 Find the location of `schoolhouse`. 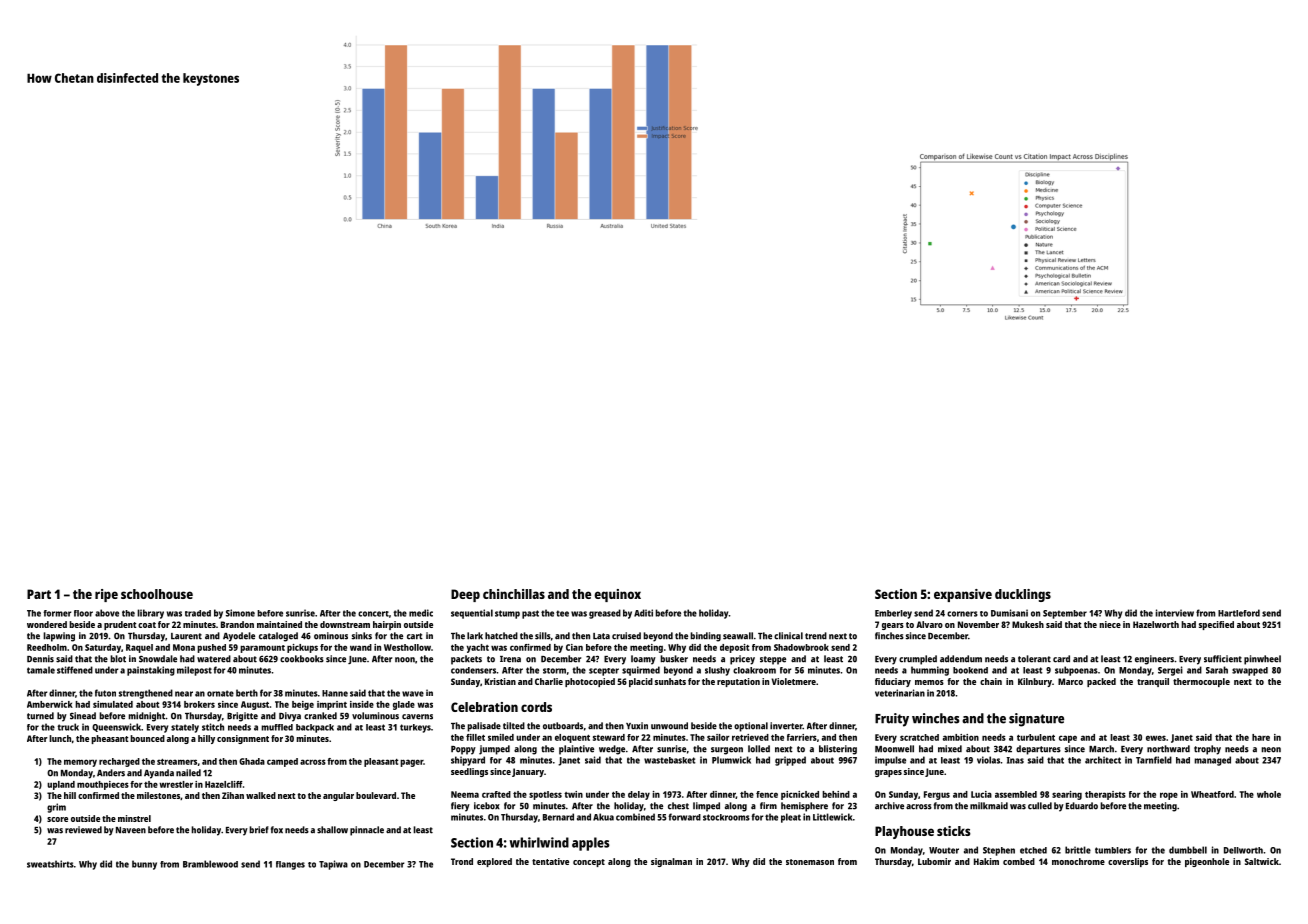

schoolhouse is located at coordinates (157, 594).
